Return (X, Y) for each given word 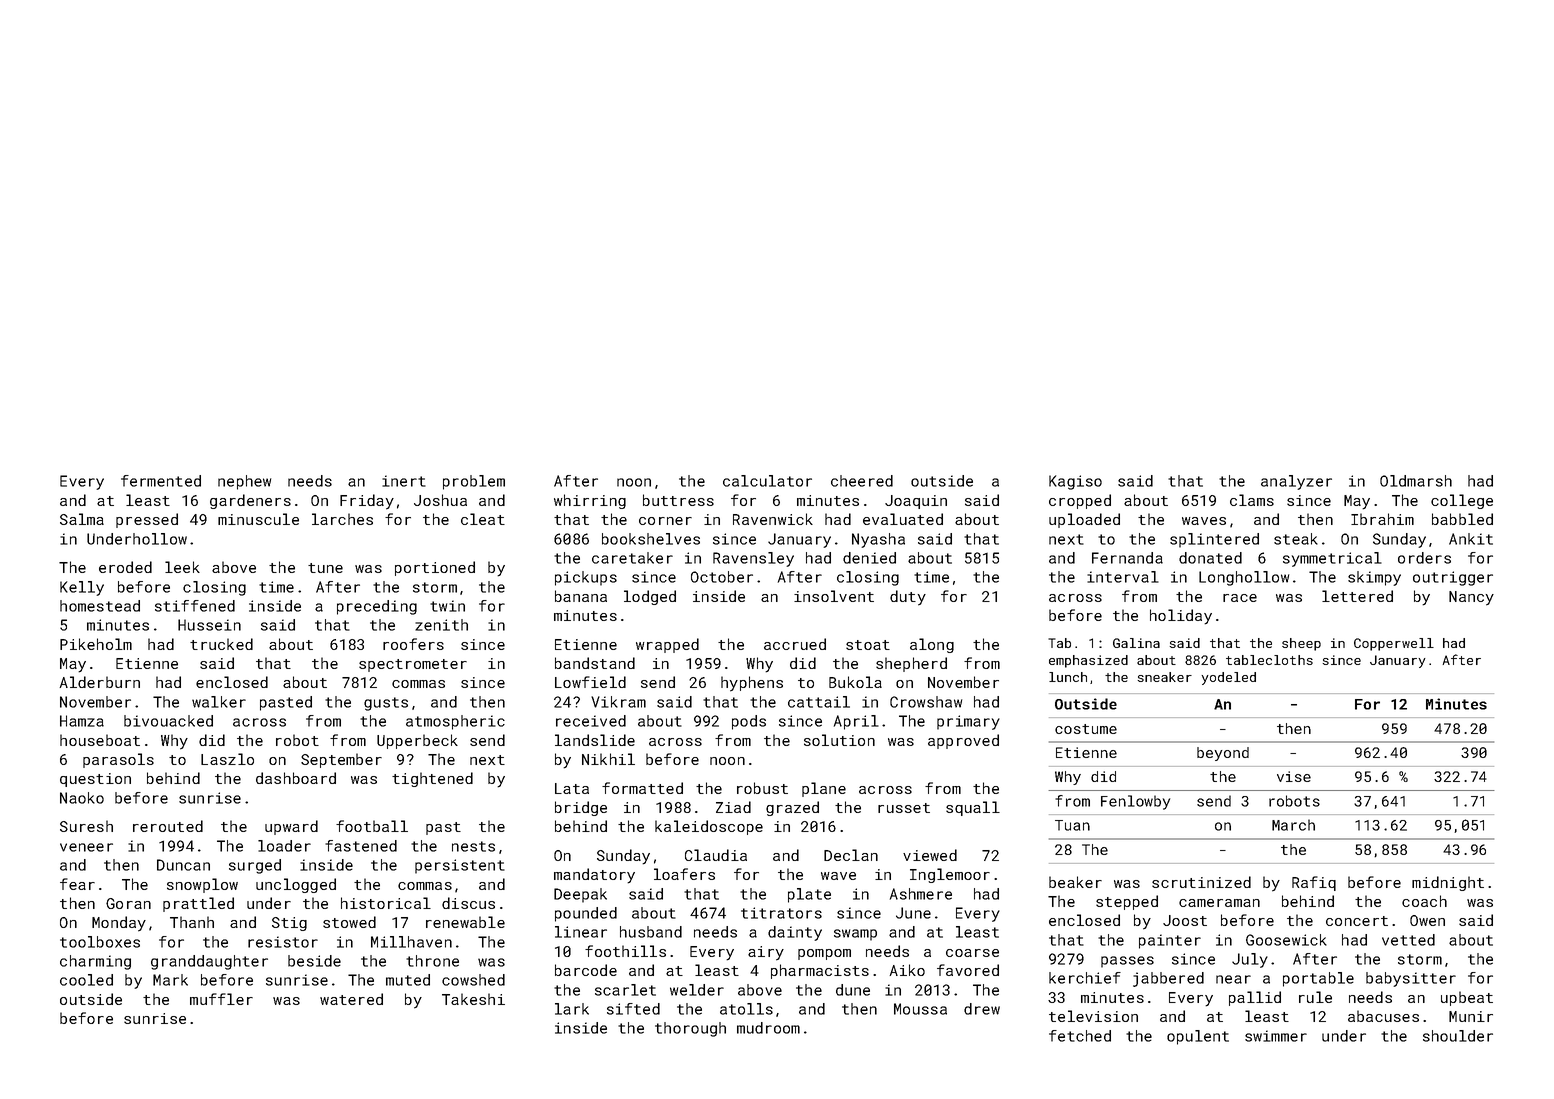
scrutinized (1201, 882)
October (722, 577)
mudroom (768, 1028)
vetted (1408, 940)
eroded (125, 567)
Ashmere (921, 894)
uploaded (1084, 520)
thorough (690, 1029)
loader (284, 846)
